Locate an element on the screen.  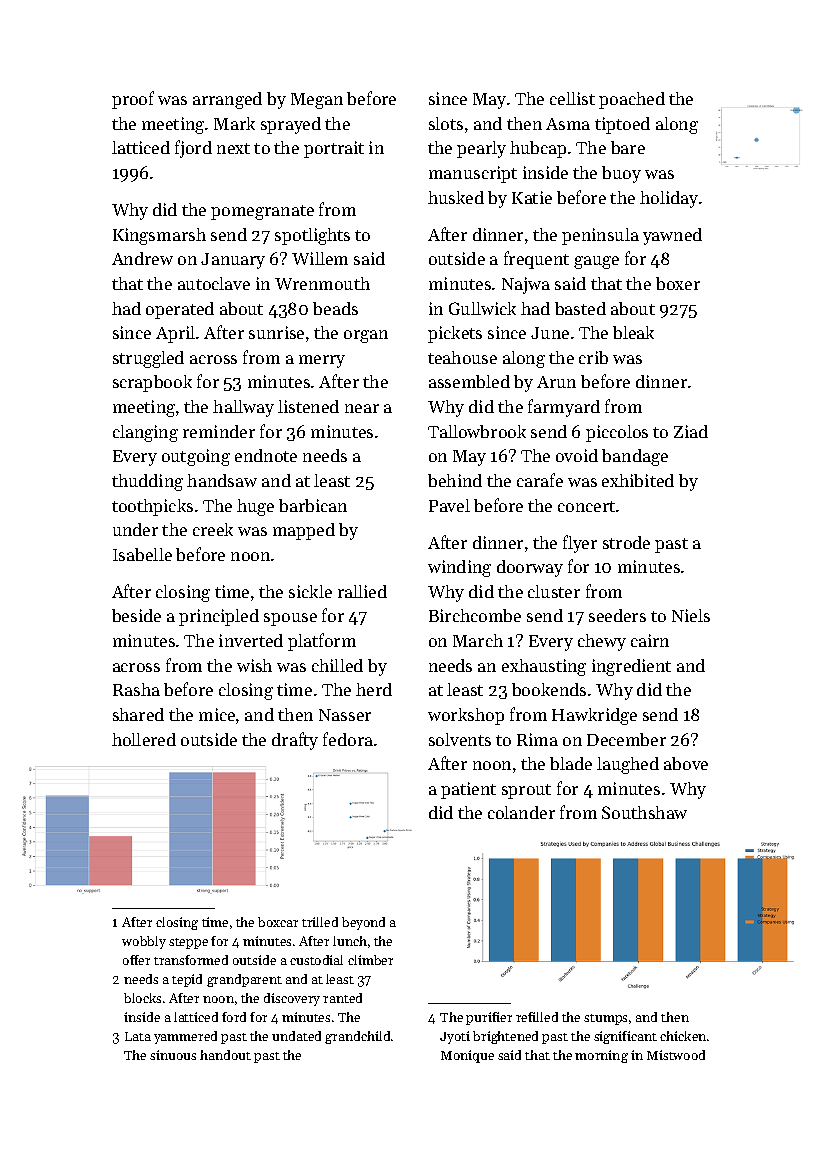
sprout is located at coordinates (526, 791).
